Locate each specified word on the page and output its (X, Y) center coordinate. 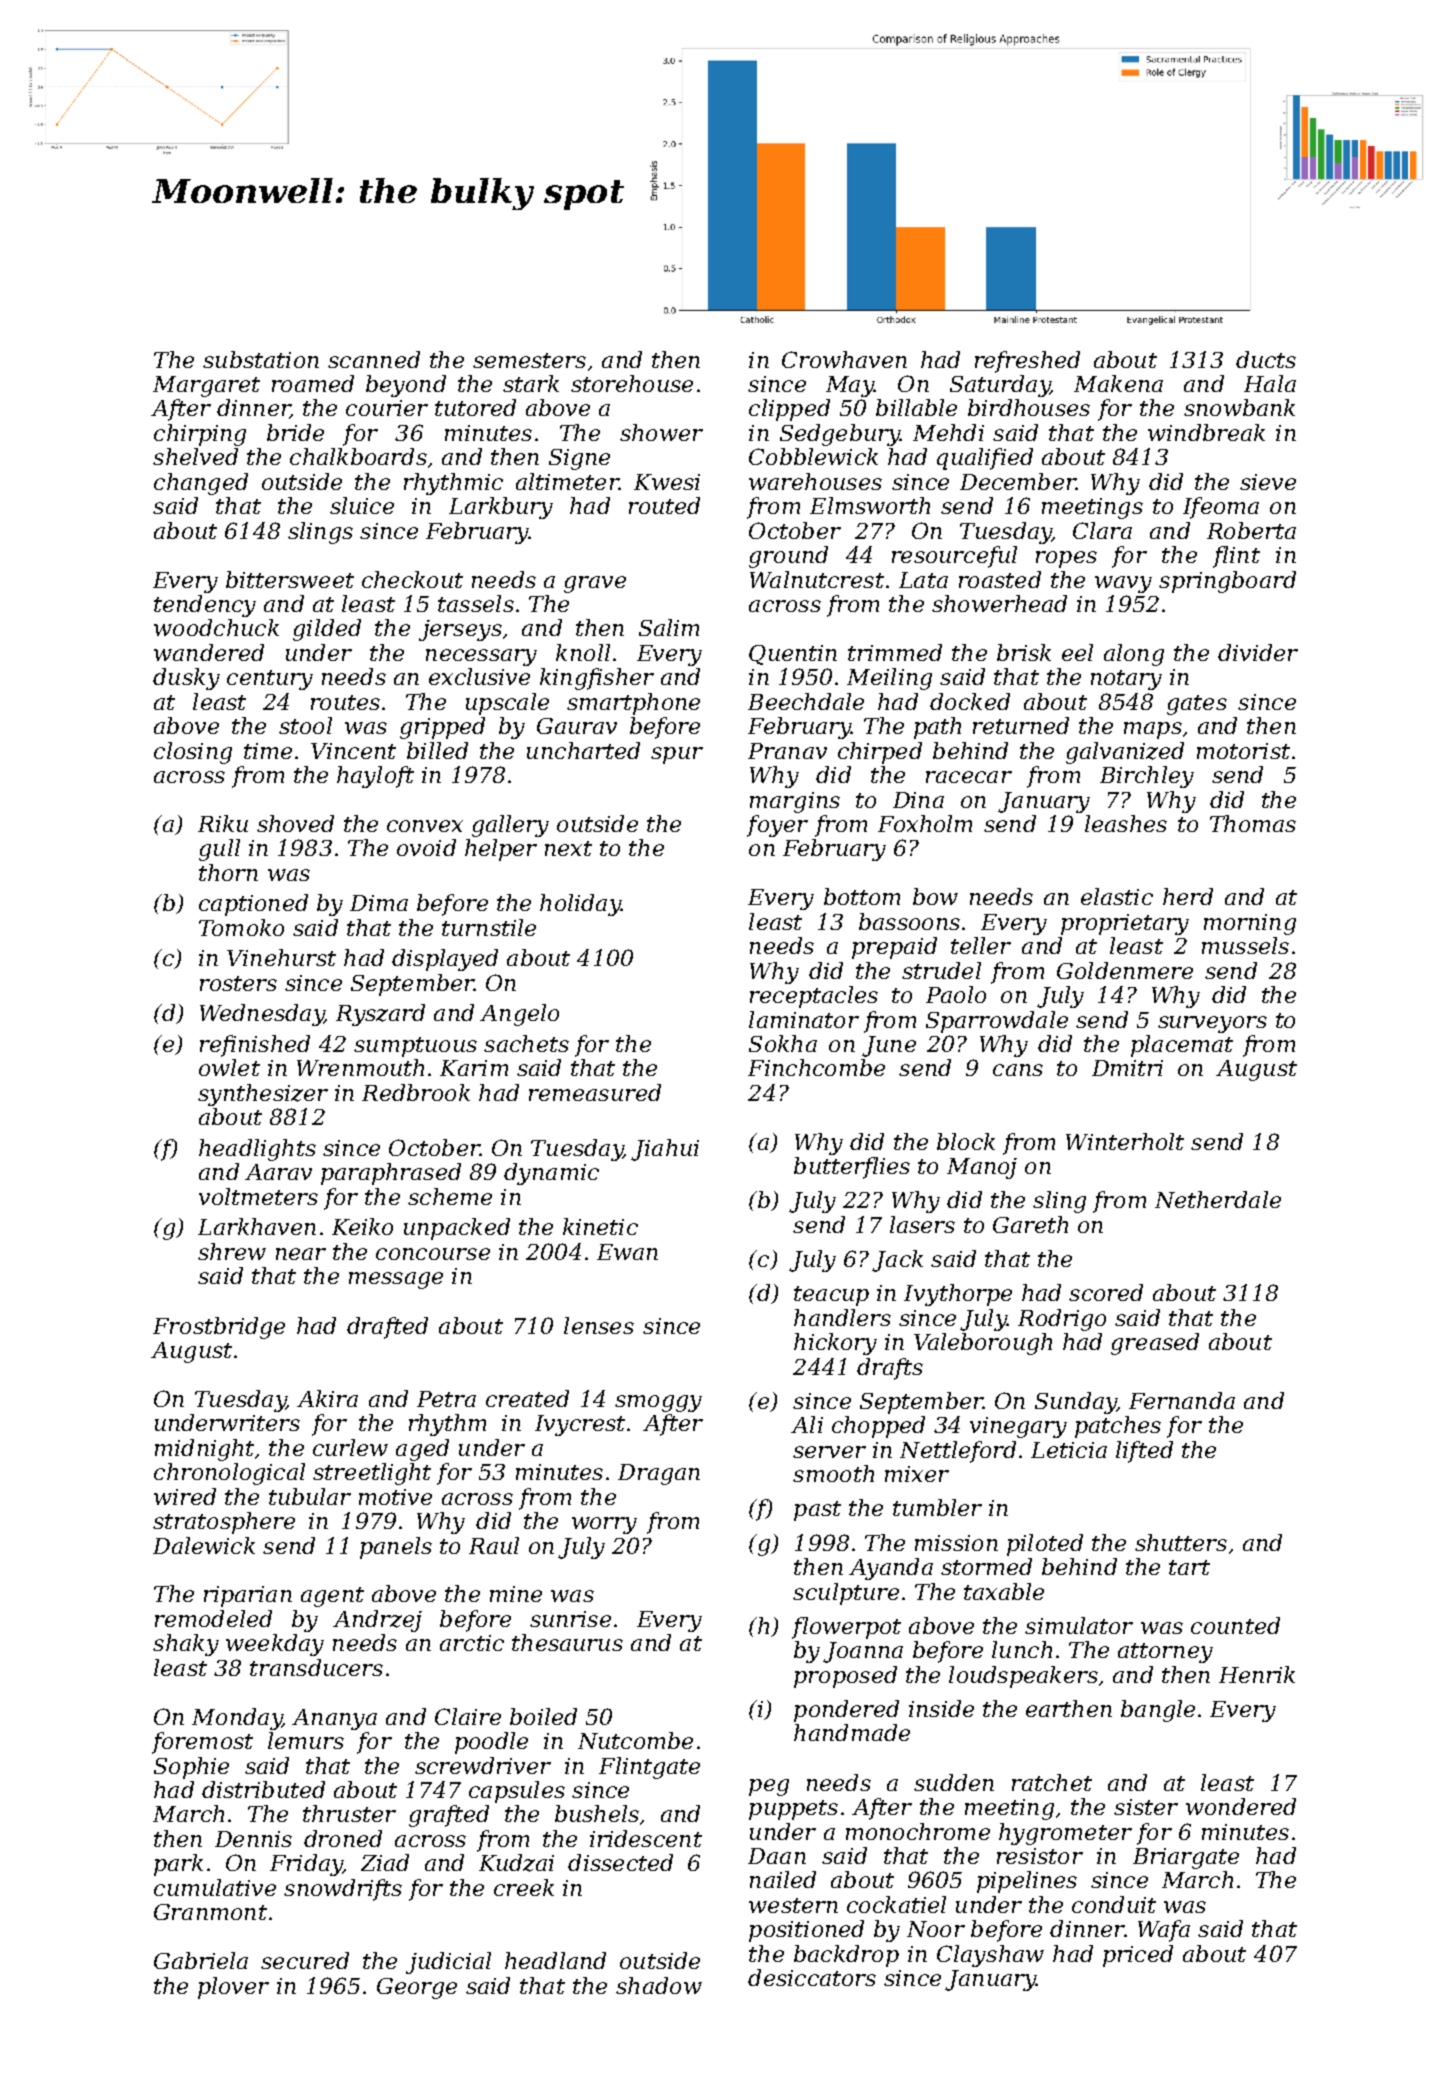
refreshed (1027, 362)
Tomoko (241, 927)
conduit (1114, 1904)
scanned (374, 359)
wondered (1241, 1806)
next (568, 848)
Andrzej (377, 1621)
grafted (449, 1816)
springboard (1227, 582)
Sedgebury (840, 435)
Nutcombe (635, 1740)
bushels (597, 1813)
